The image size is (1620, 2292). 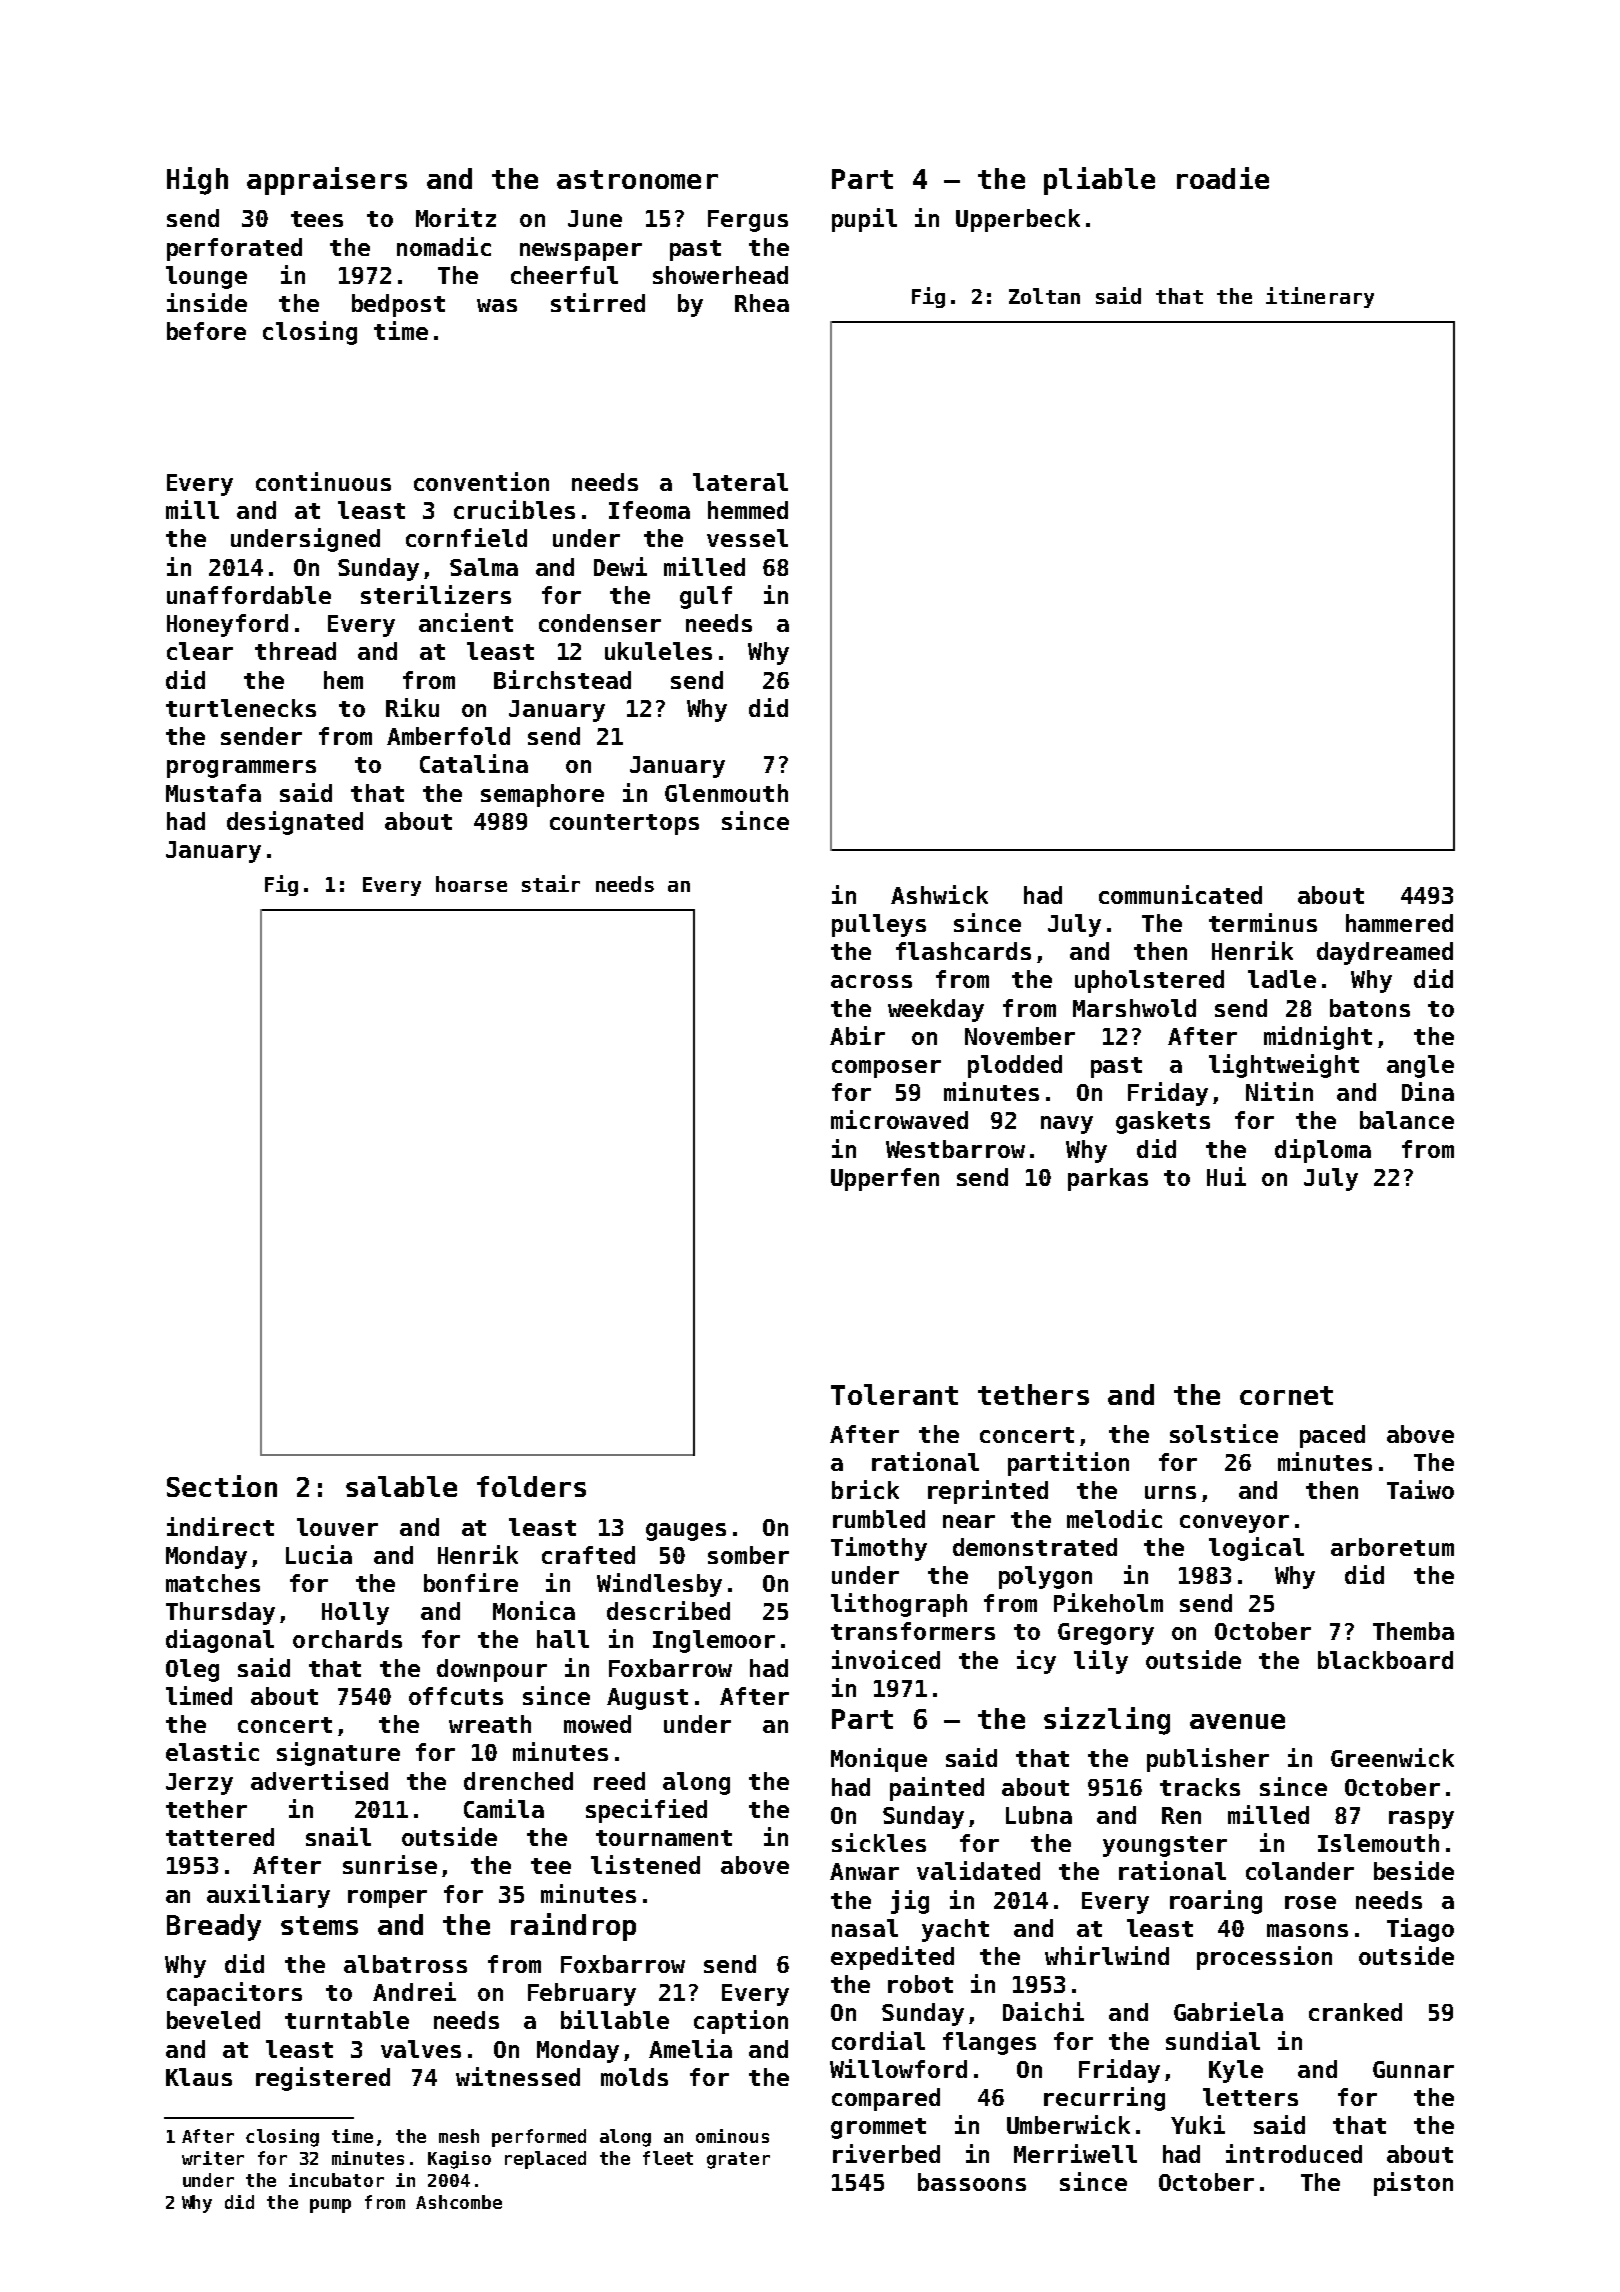 What do you see at coordinates (1044, 296) in the document?
I see `Zoltan` at bounding box center [1044, 296].
